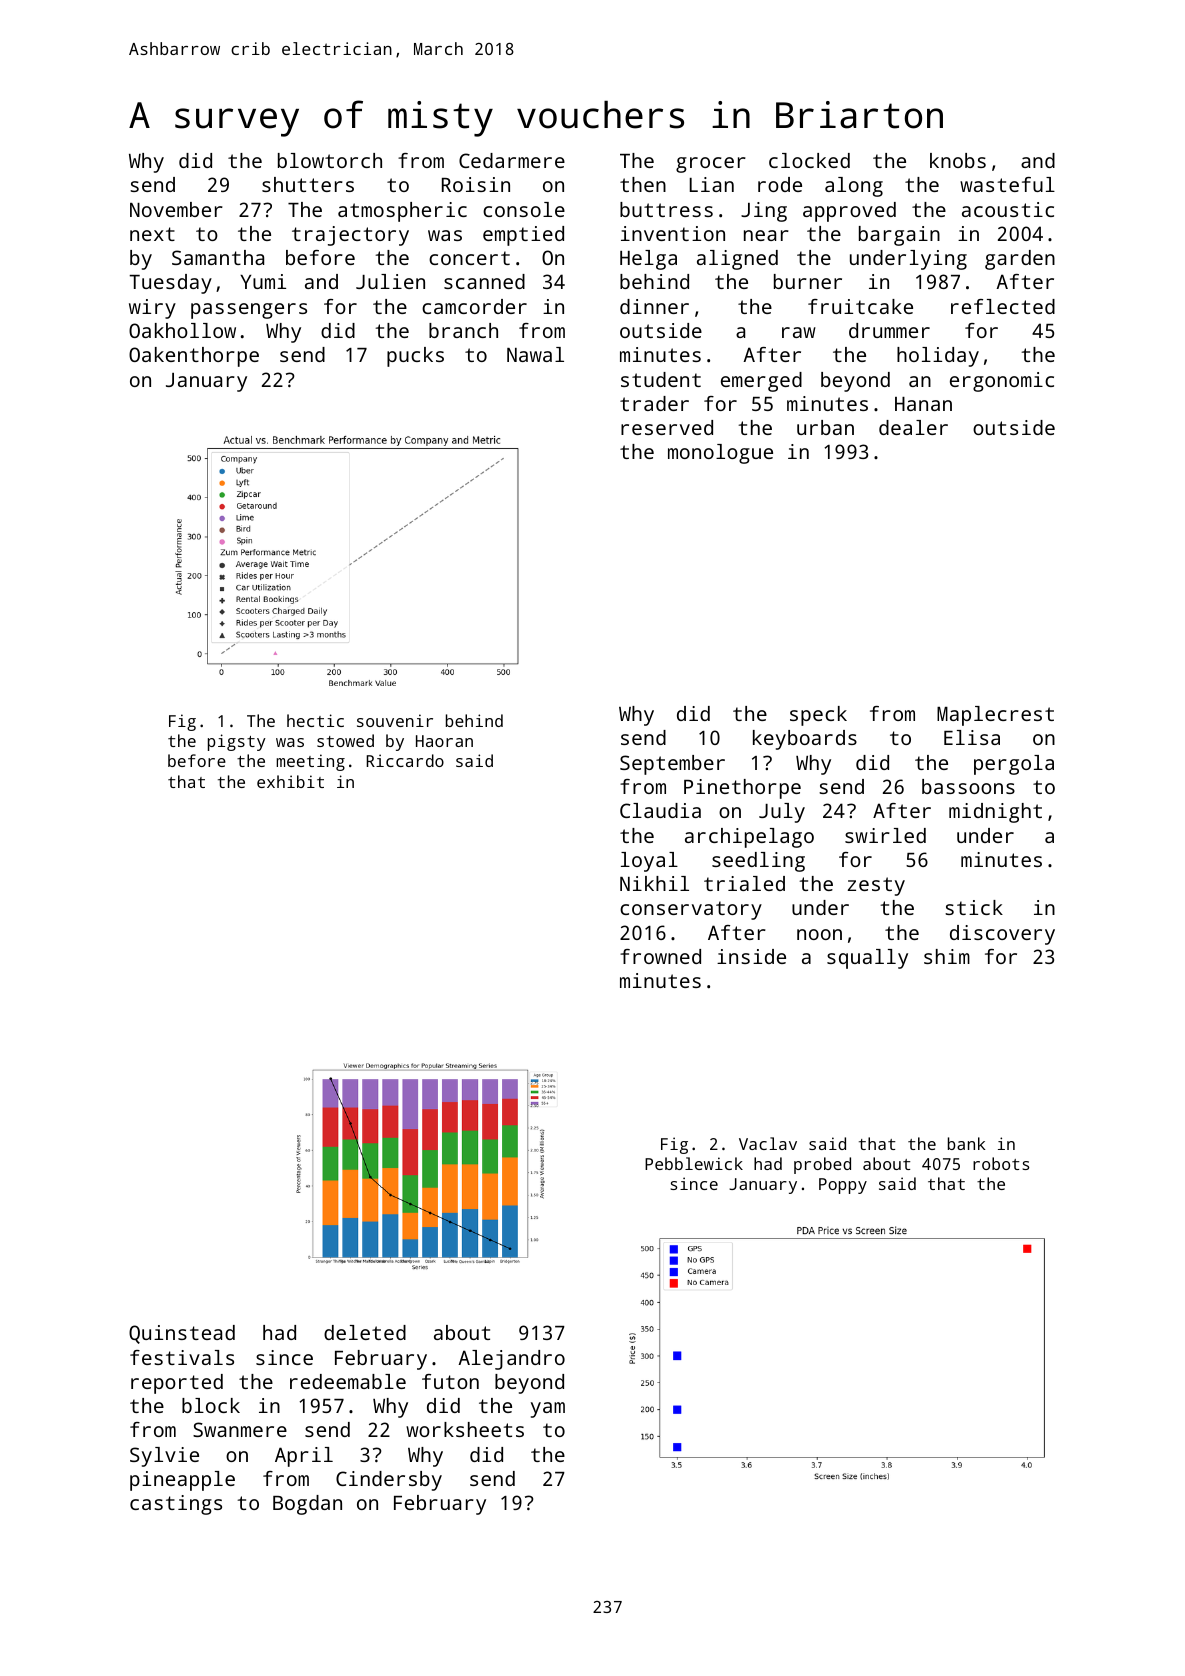 This image has height=1676, width=1185. Describe the element at coordinates (974, 907) in the image. I see `stick` at that location.
